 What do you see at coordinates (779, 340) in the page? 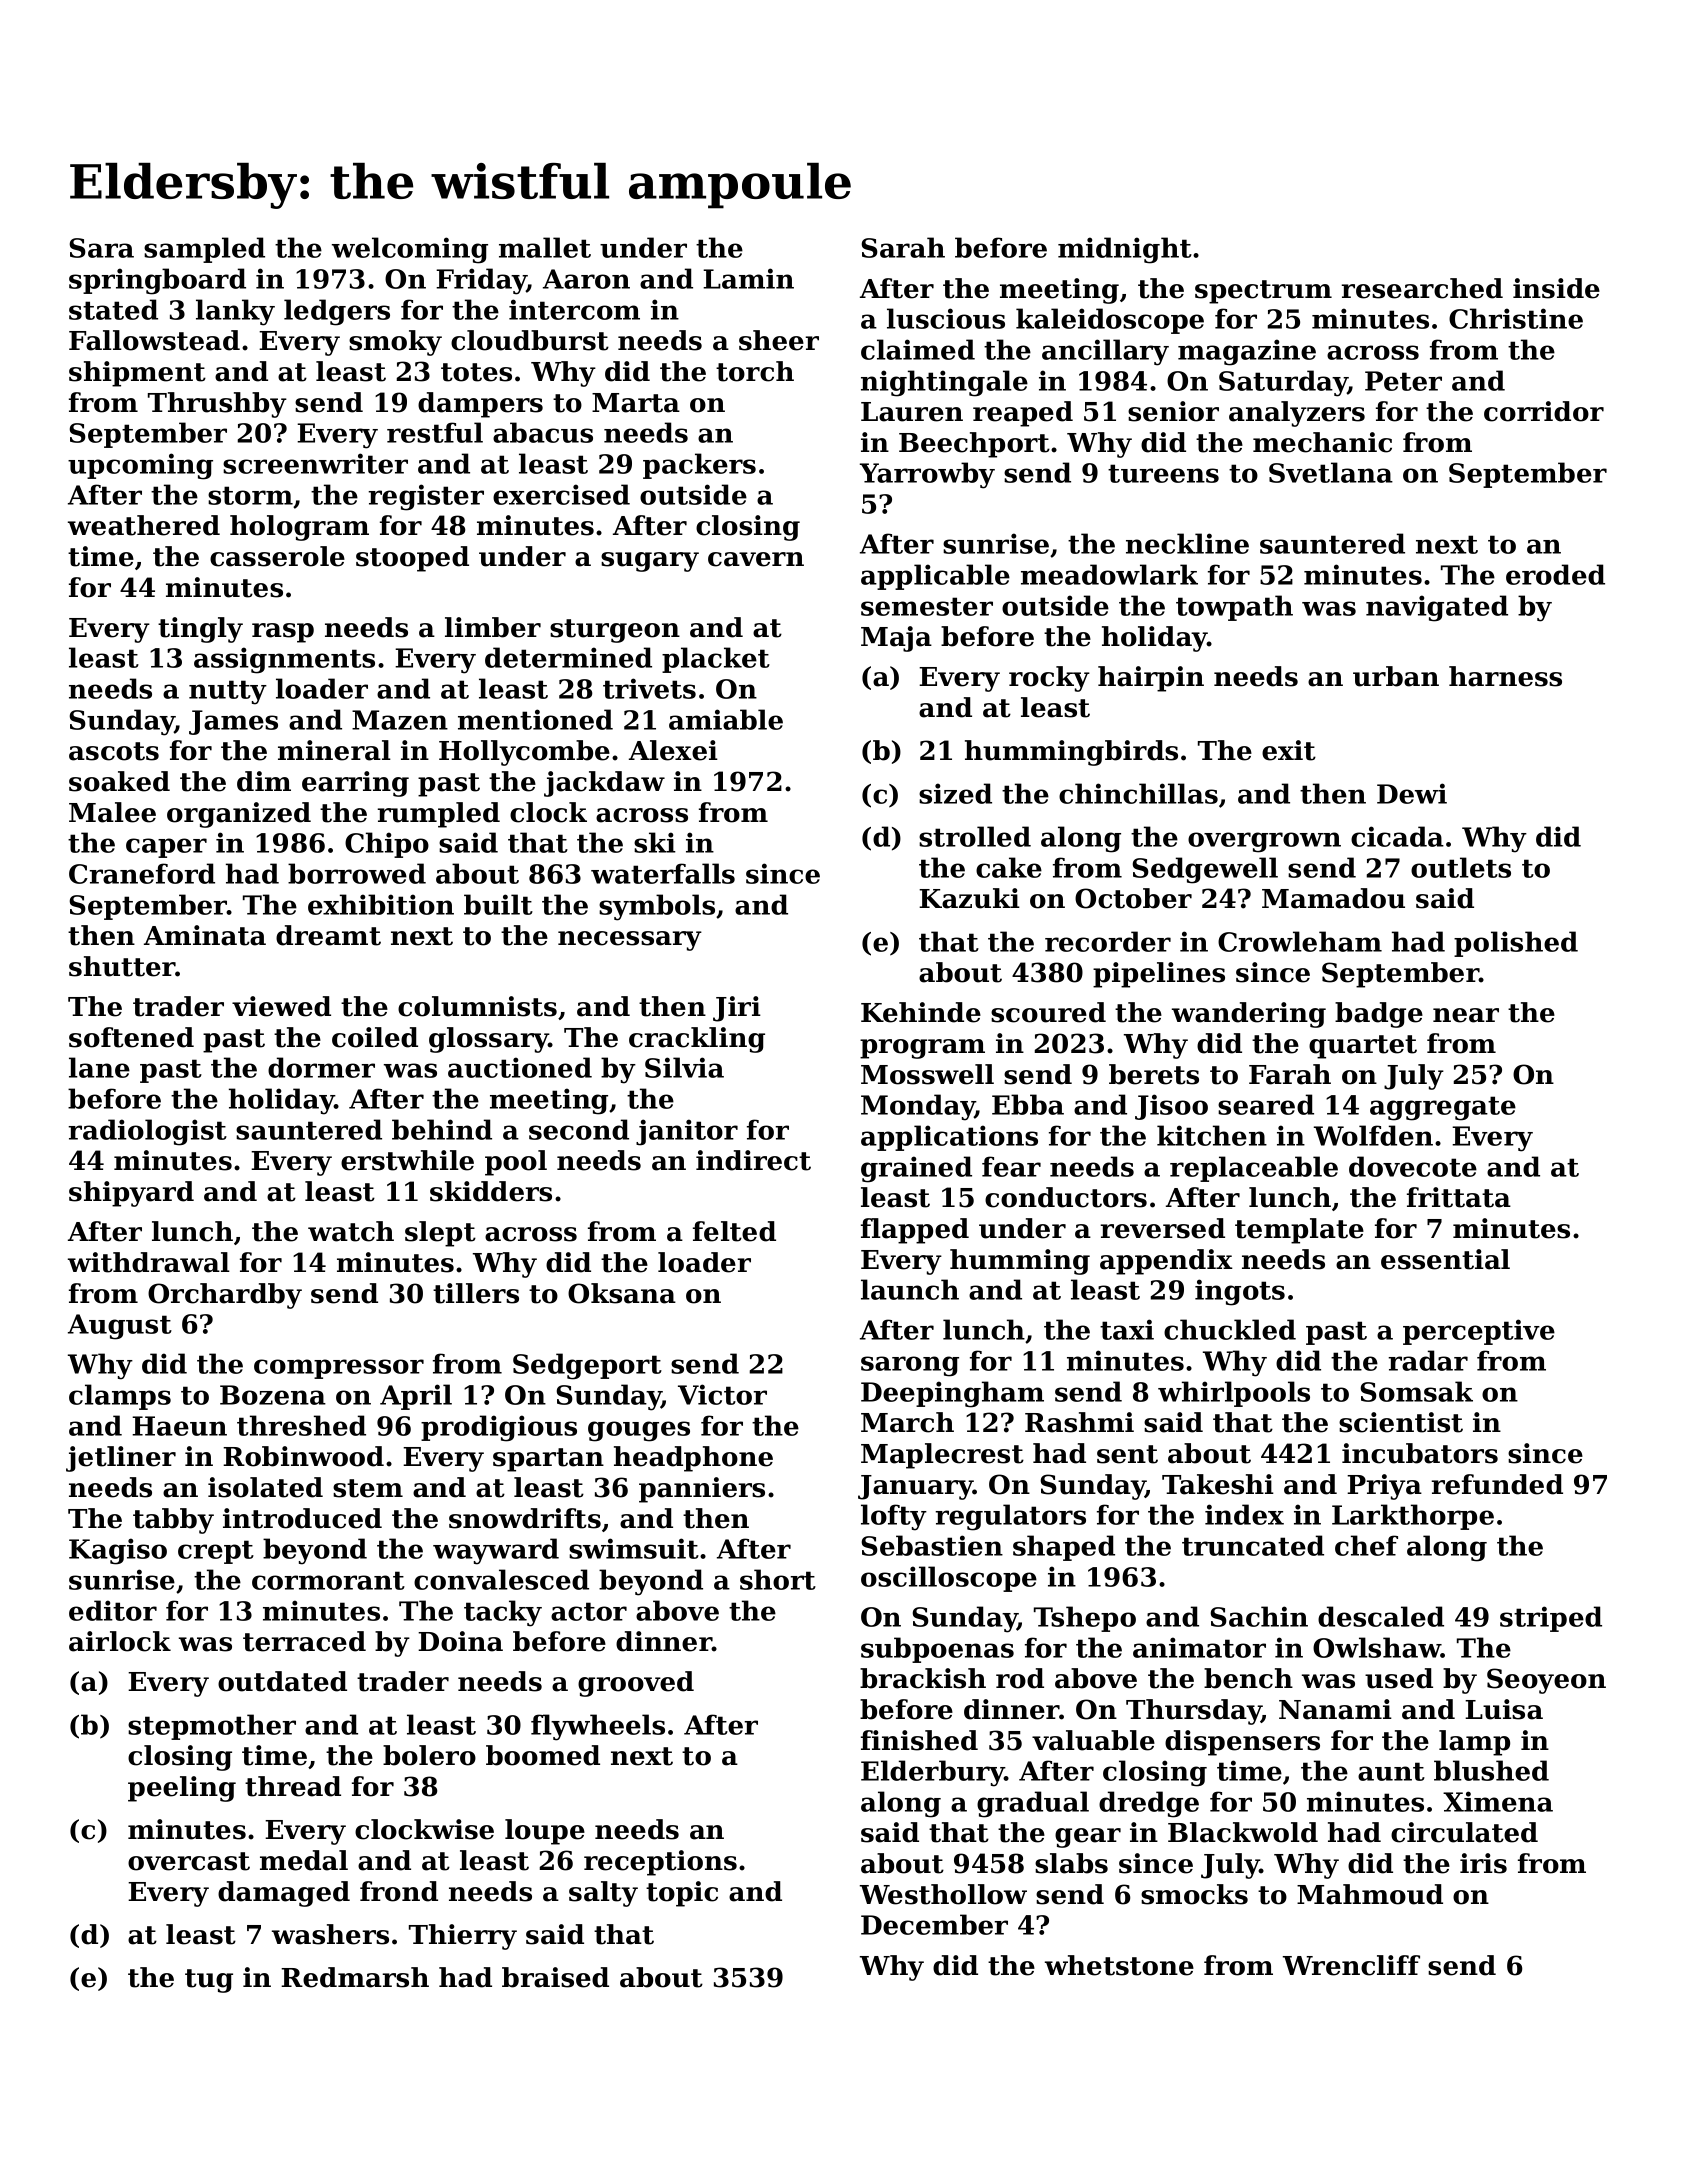
I see `sheer` at bounding box center [779, 340].
